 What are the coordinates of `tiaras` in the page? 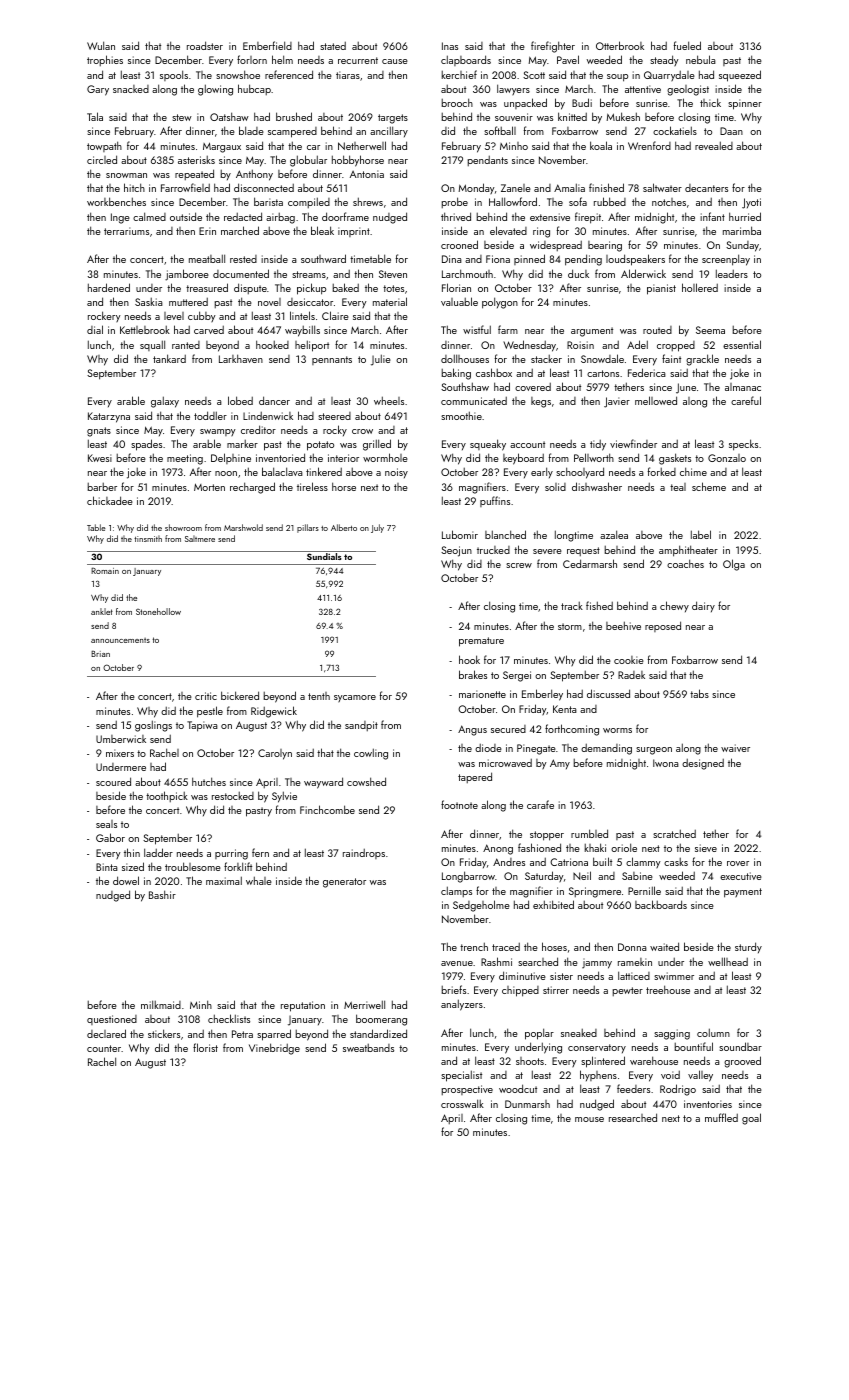 It's located at (348, 75).
